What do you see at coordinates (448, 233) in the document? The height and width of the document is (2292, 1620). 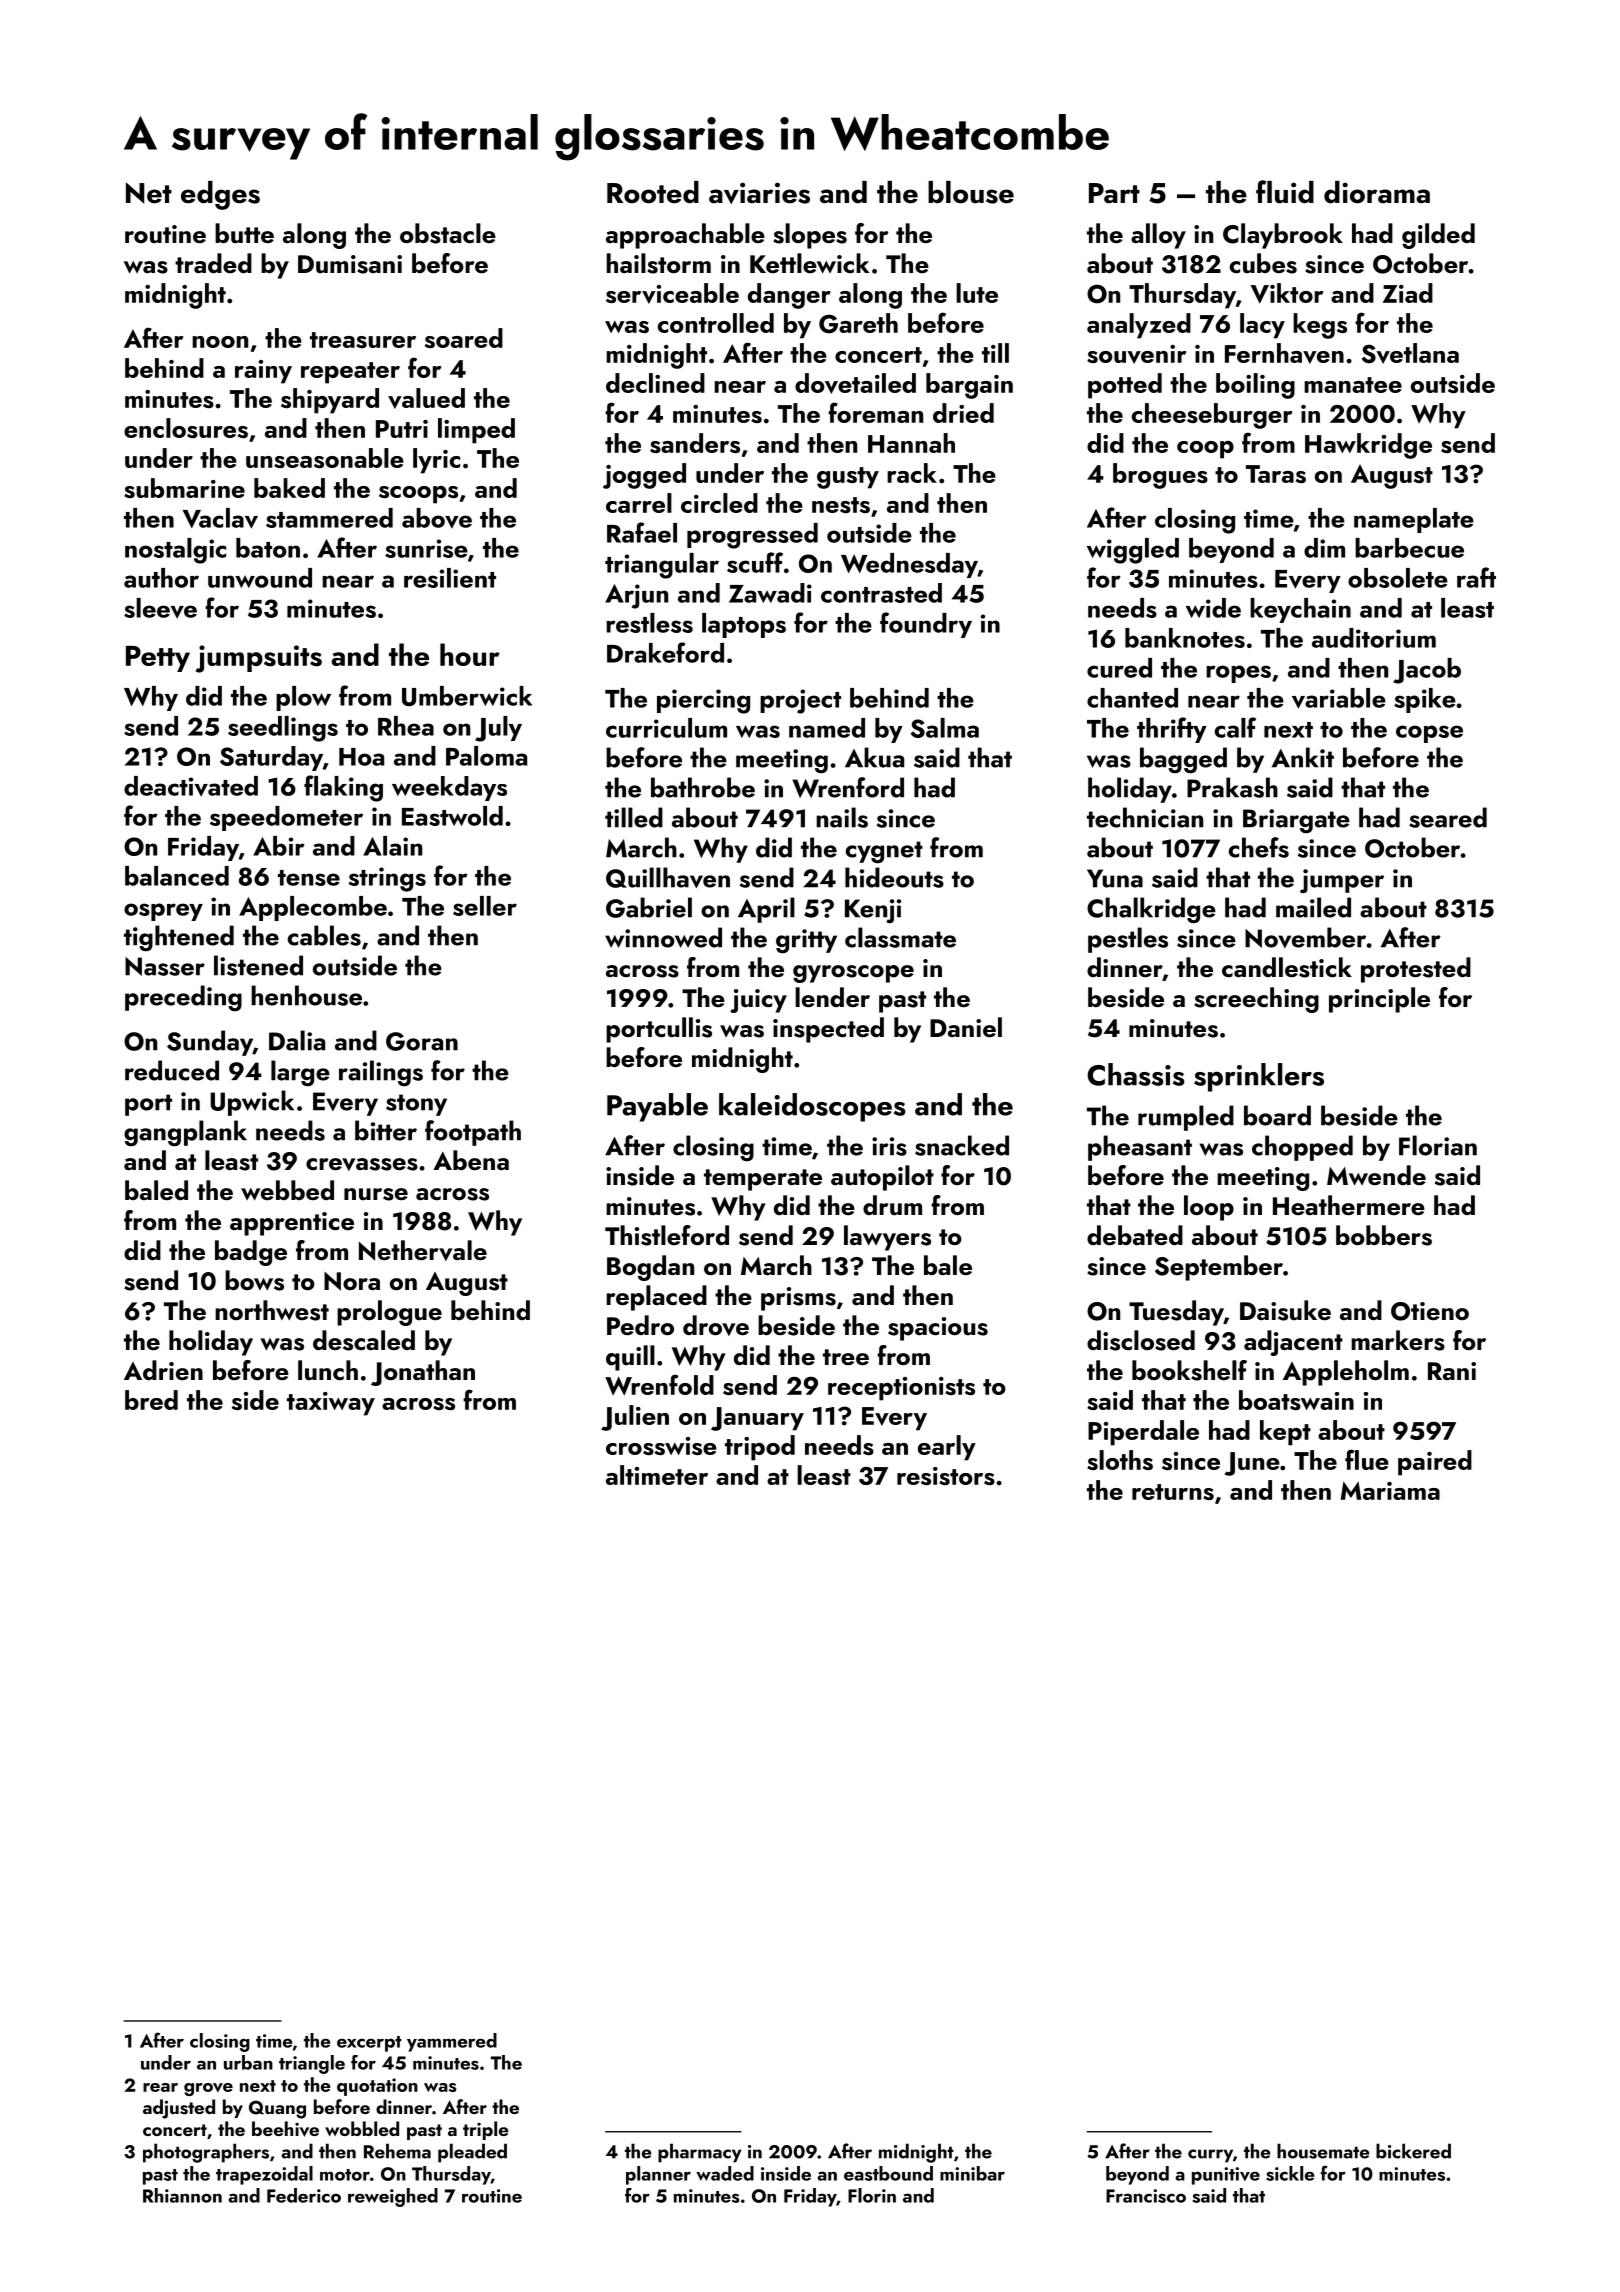 I see `obstacle` at bounding box center [448, 233].
